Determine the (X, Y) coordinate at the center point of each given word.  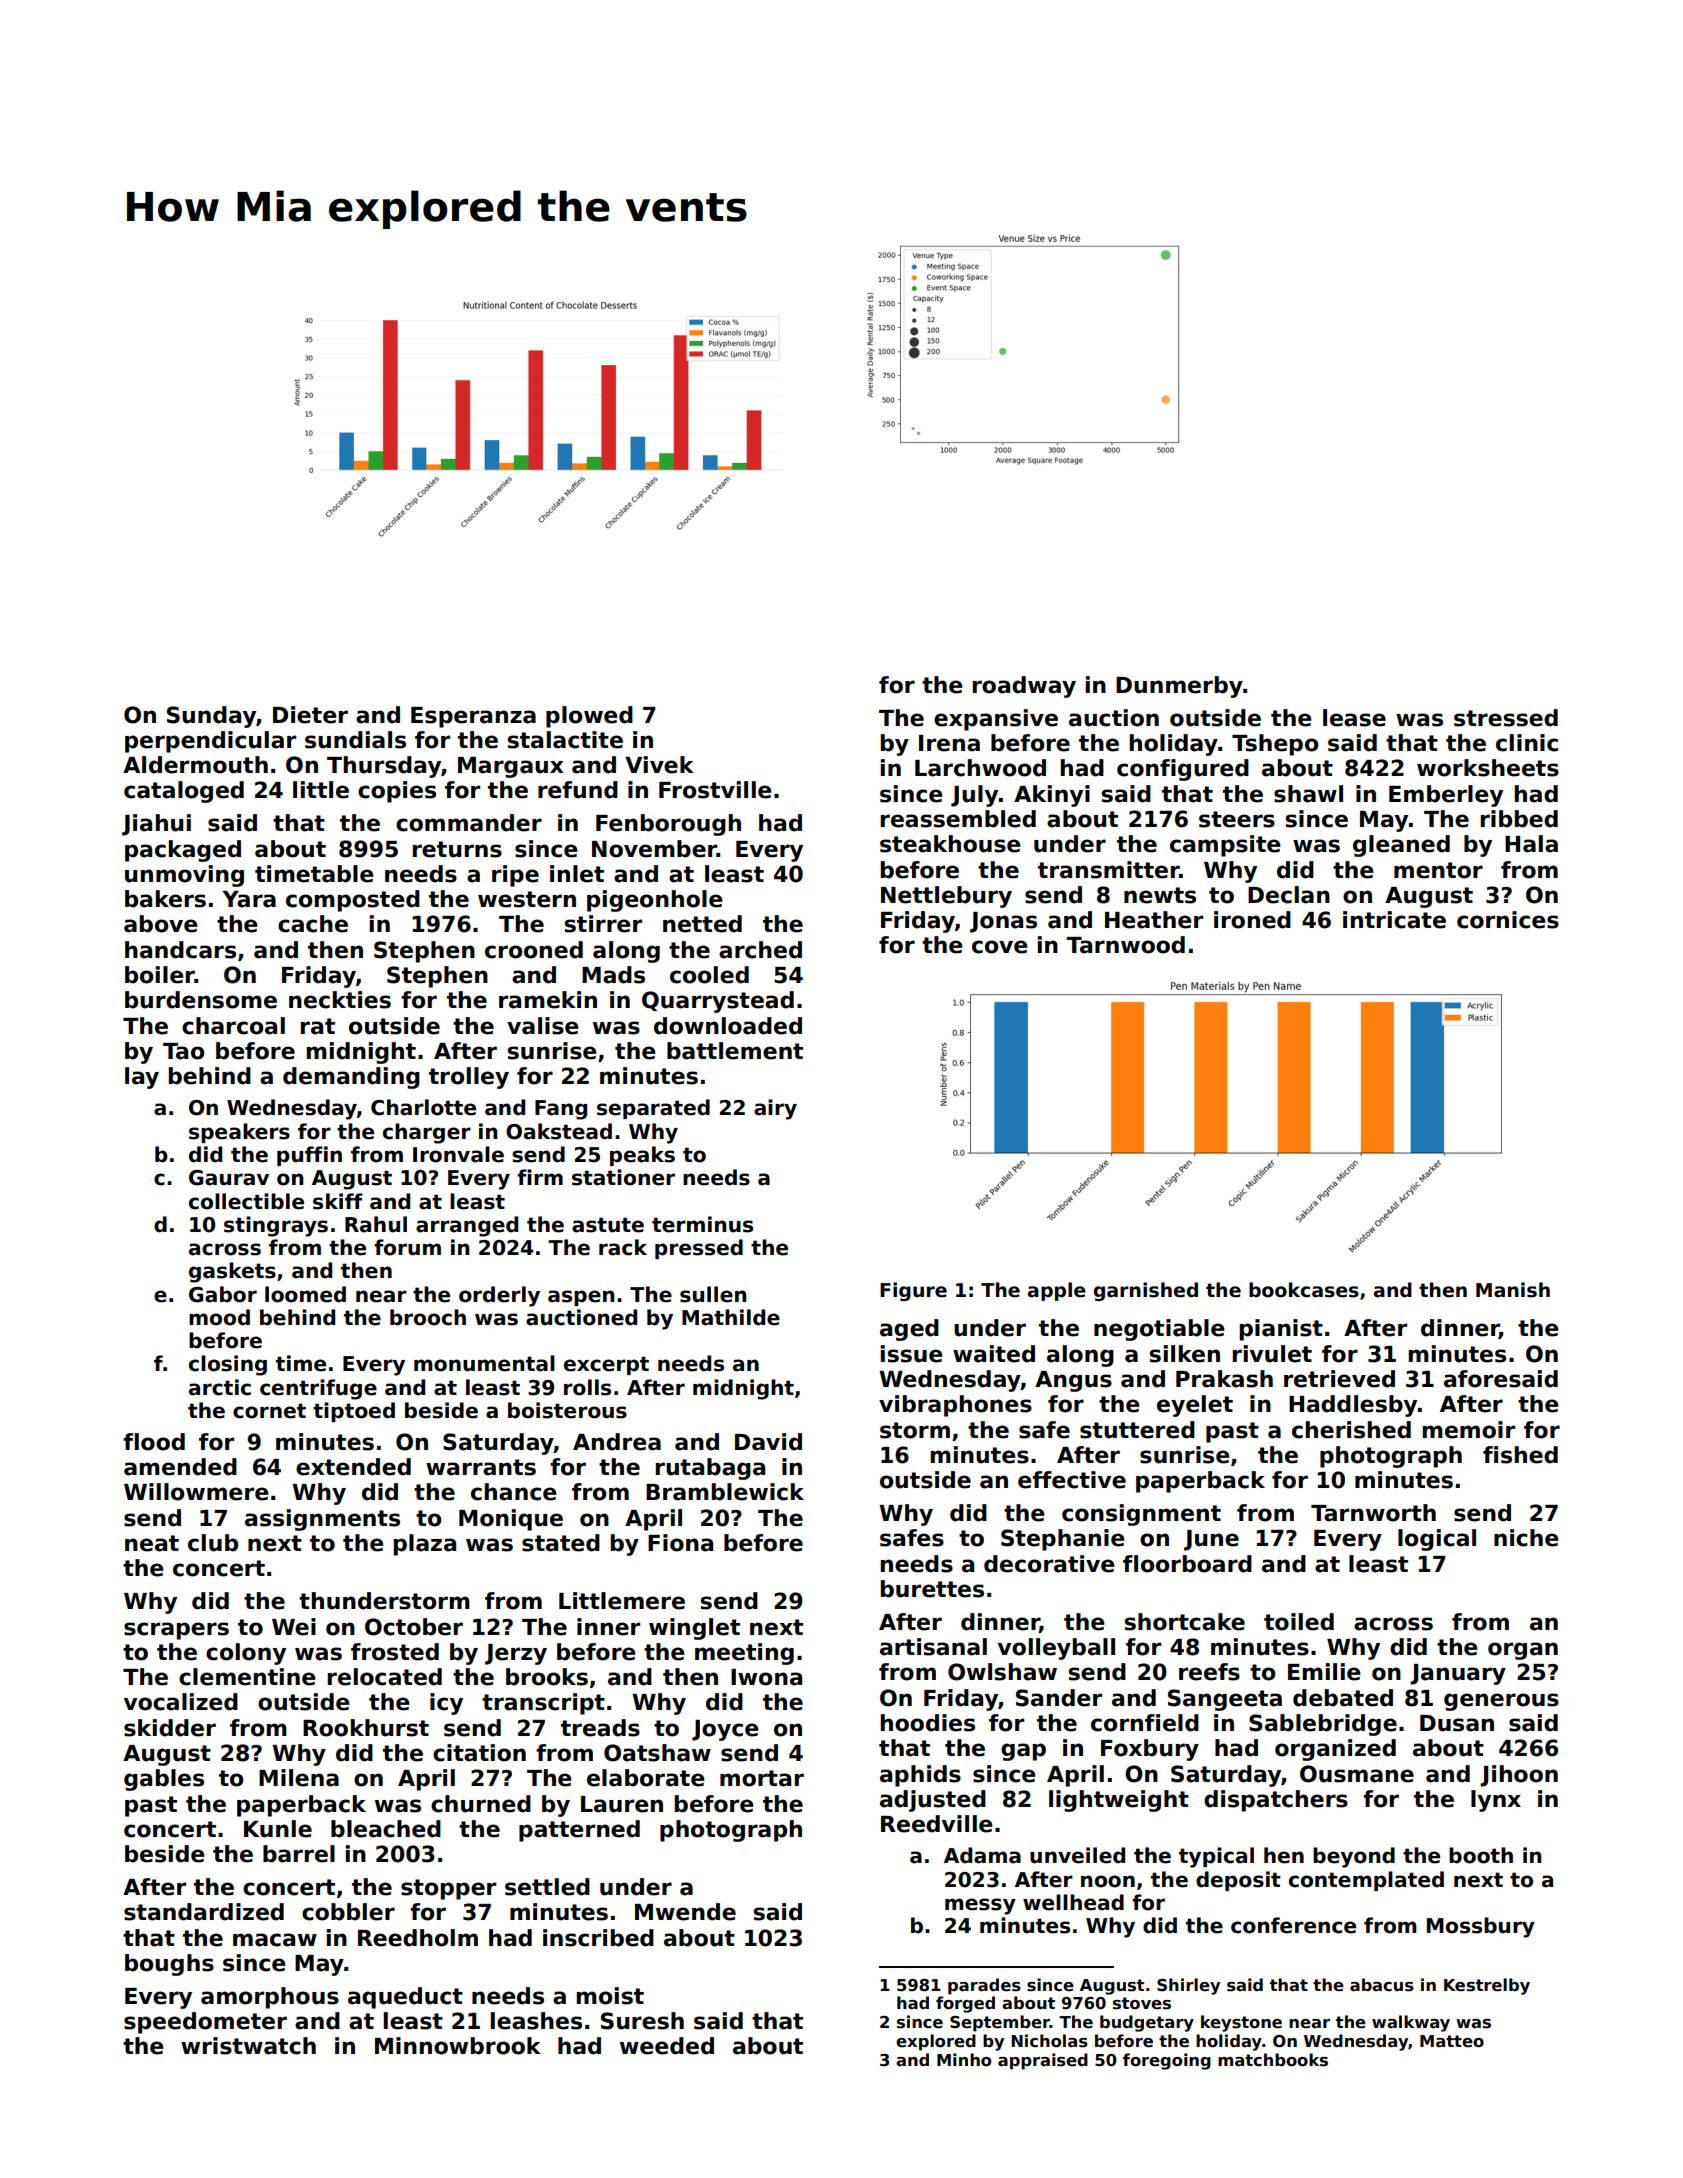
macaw (275, 1940)
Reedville (937, 1824)
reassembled (958, 819)
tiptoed (354, 1412)
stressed (1506, 718)
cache (313, 924)
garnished (1146, 1291)
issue (912, 1354)
